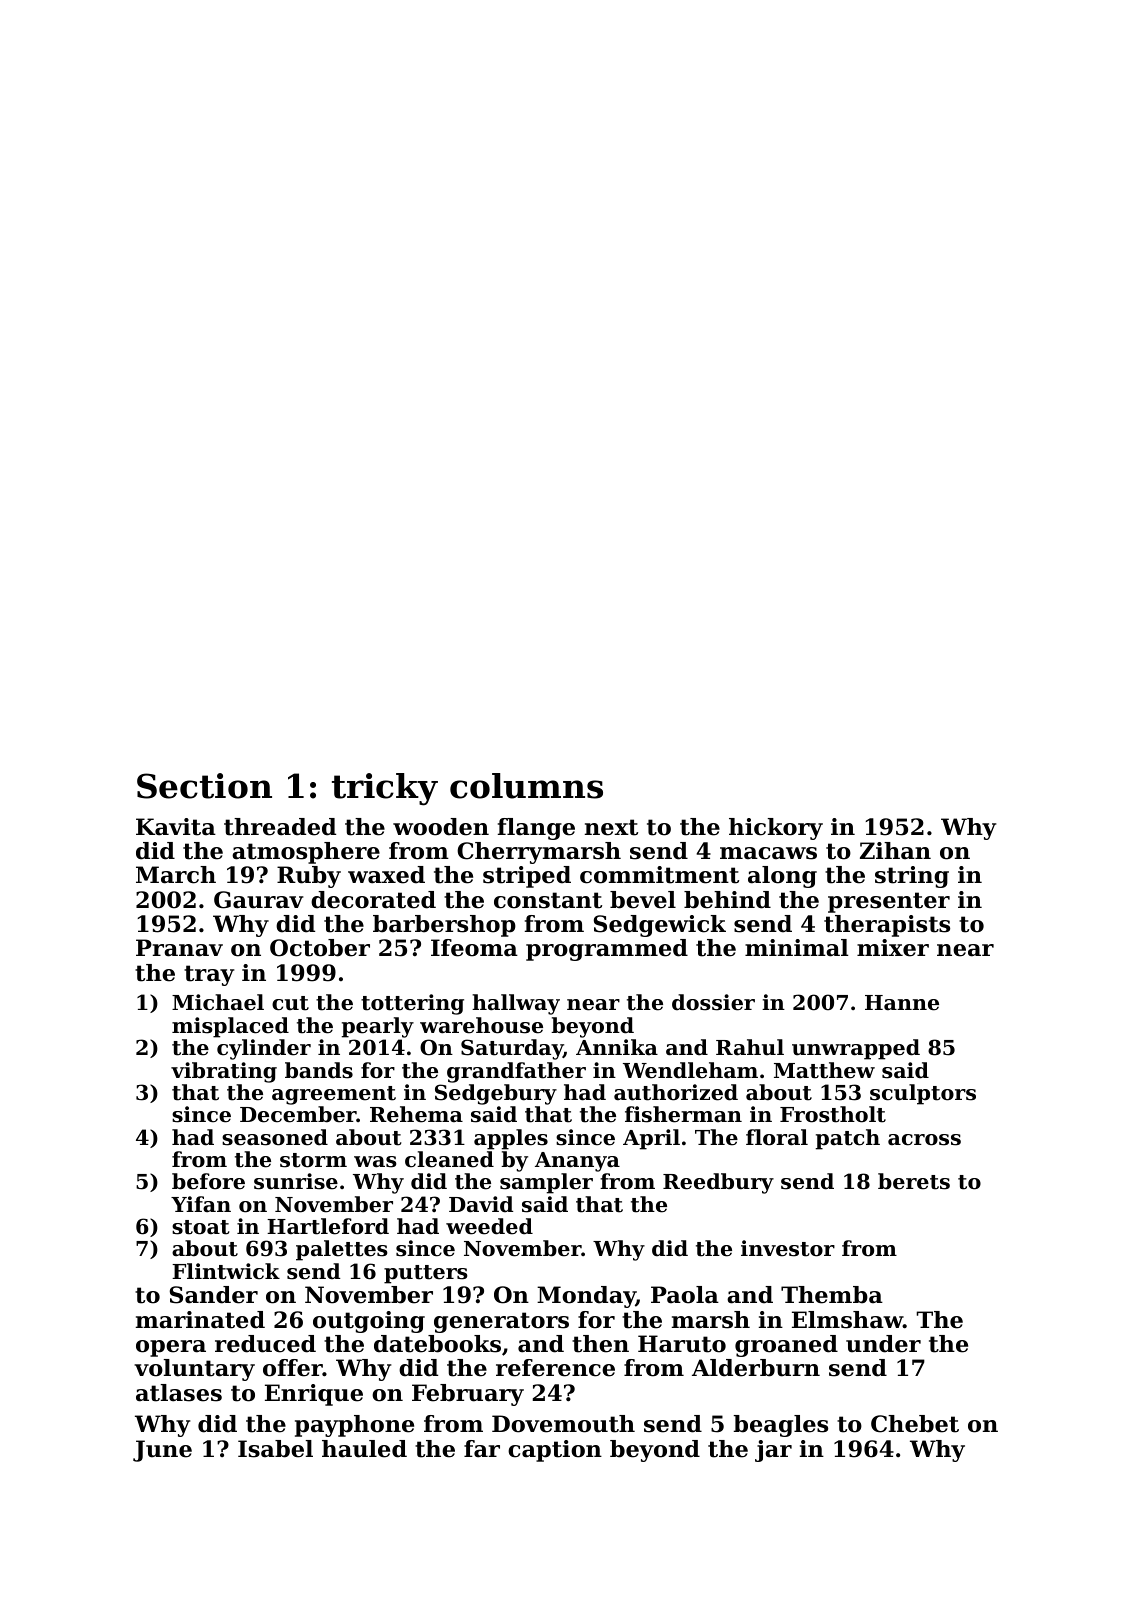  Describe the element at coordinates (718, 1183) in the image. I see `Reedbury` at that location.
